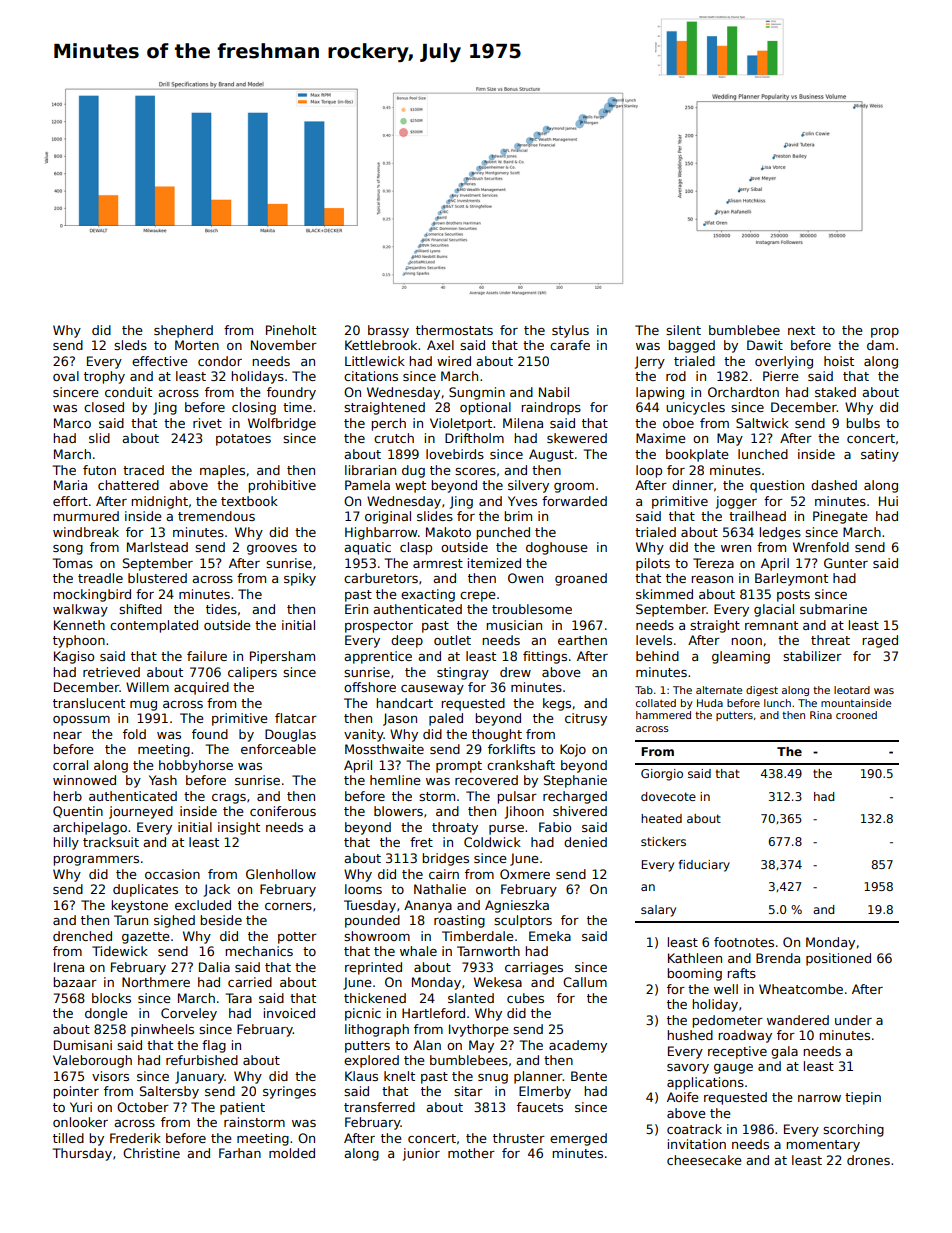  What do you see at coordinates (361, 1076) in the image?
I see `Klaus` at bounding box center [361, 1076].
